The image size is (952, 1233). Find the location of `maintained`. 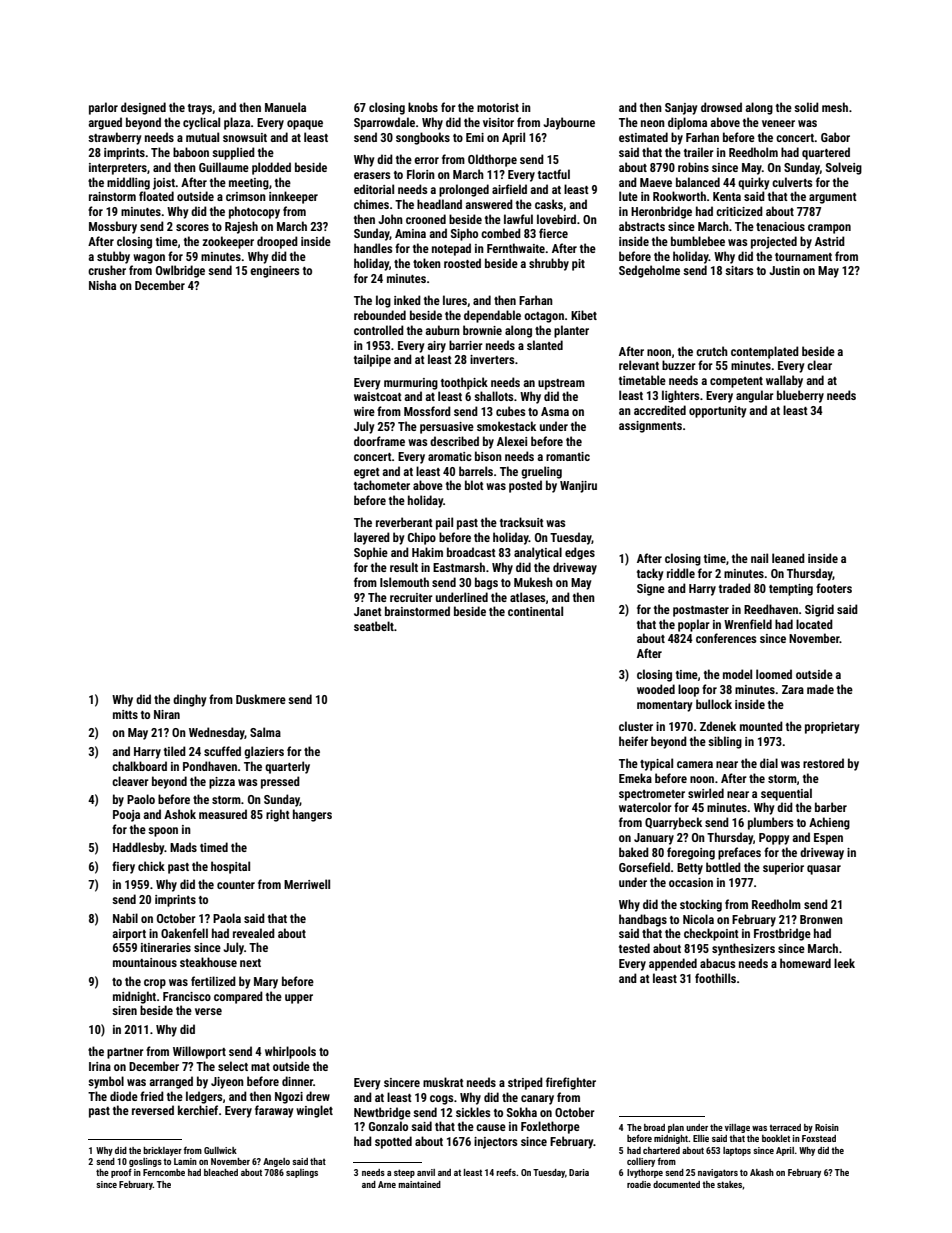

maintained is located at coordinates (419, 1184).
